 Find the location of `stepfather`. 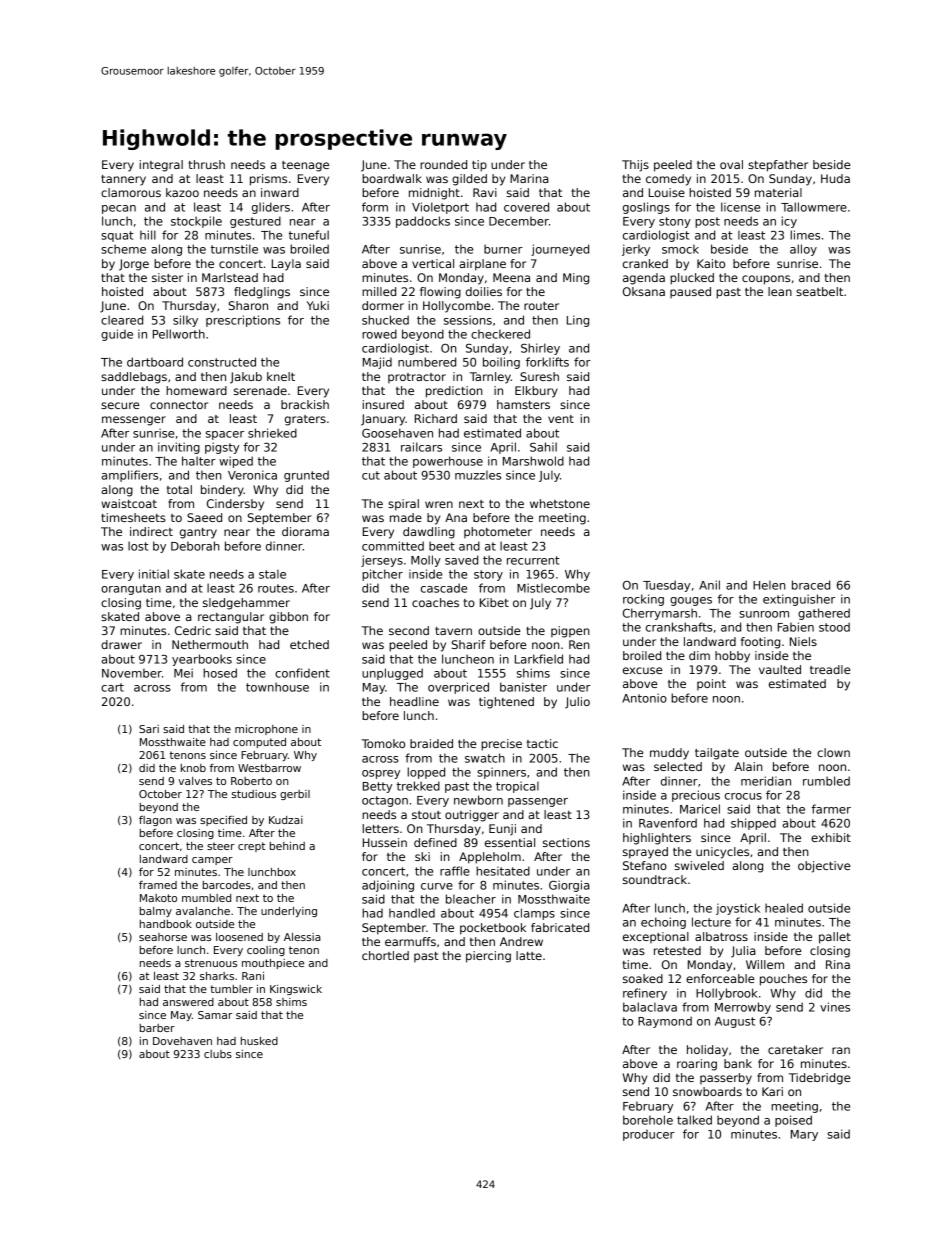

stepfather is located at coordinates (778, 166).
